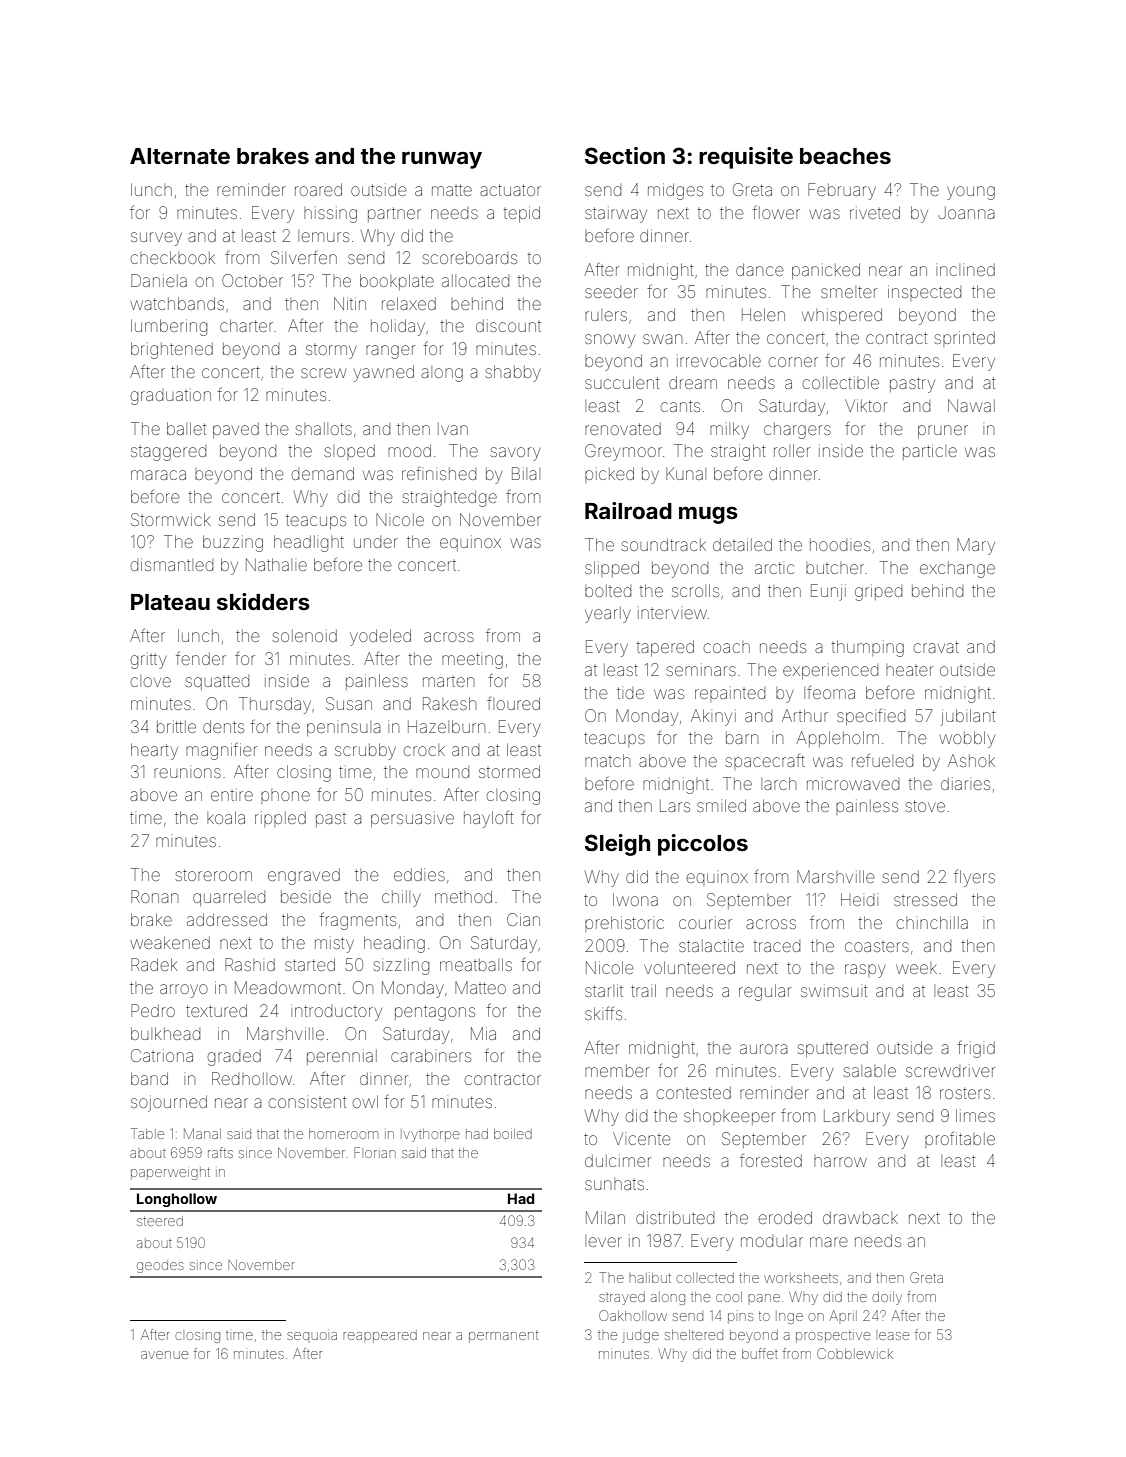  Describe the element at coordinates (304, 257) in the page. I see `Silverfen` at that location.
